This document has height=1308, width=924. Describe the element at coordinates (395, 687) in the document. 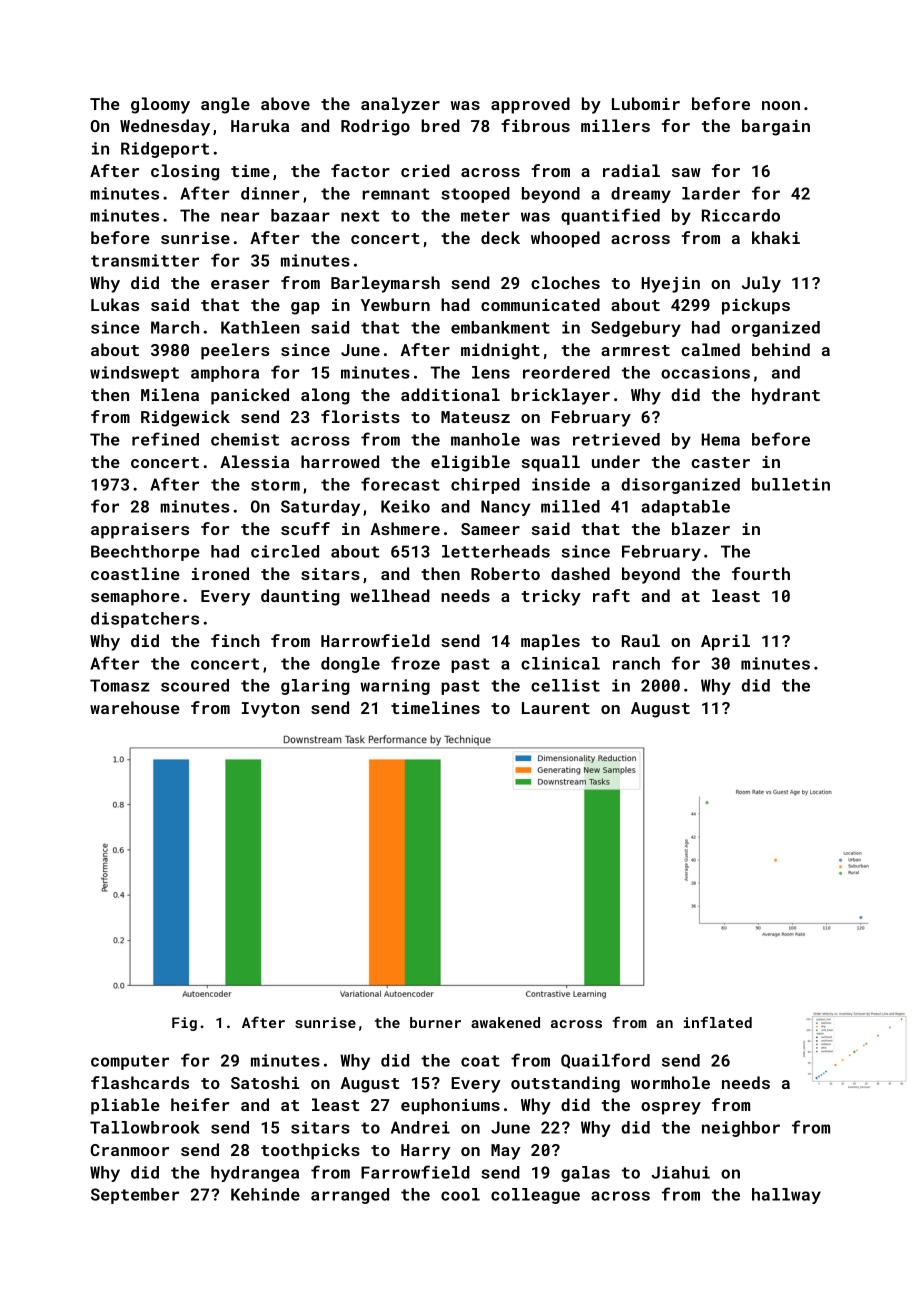

I see `warning` at that location.
